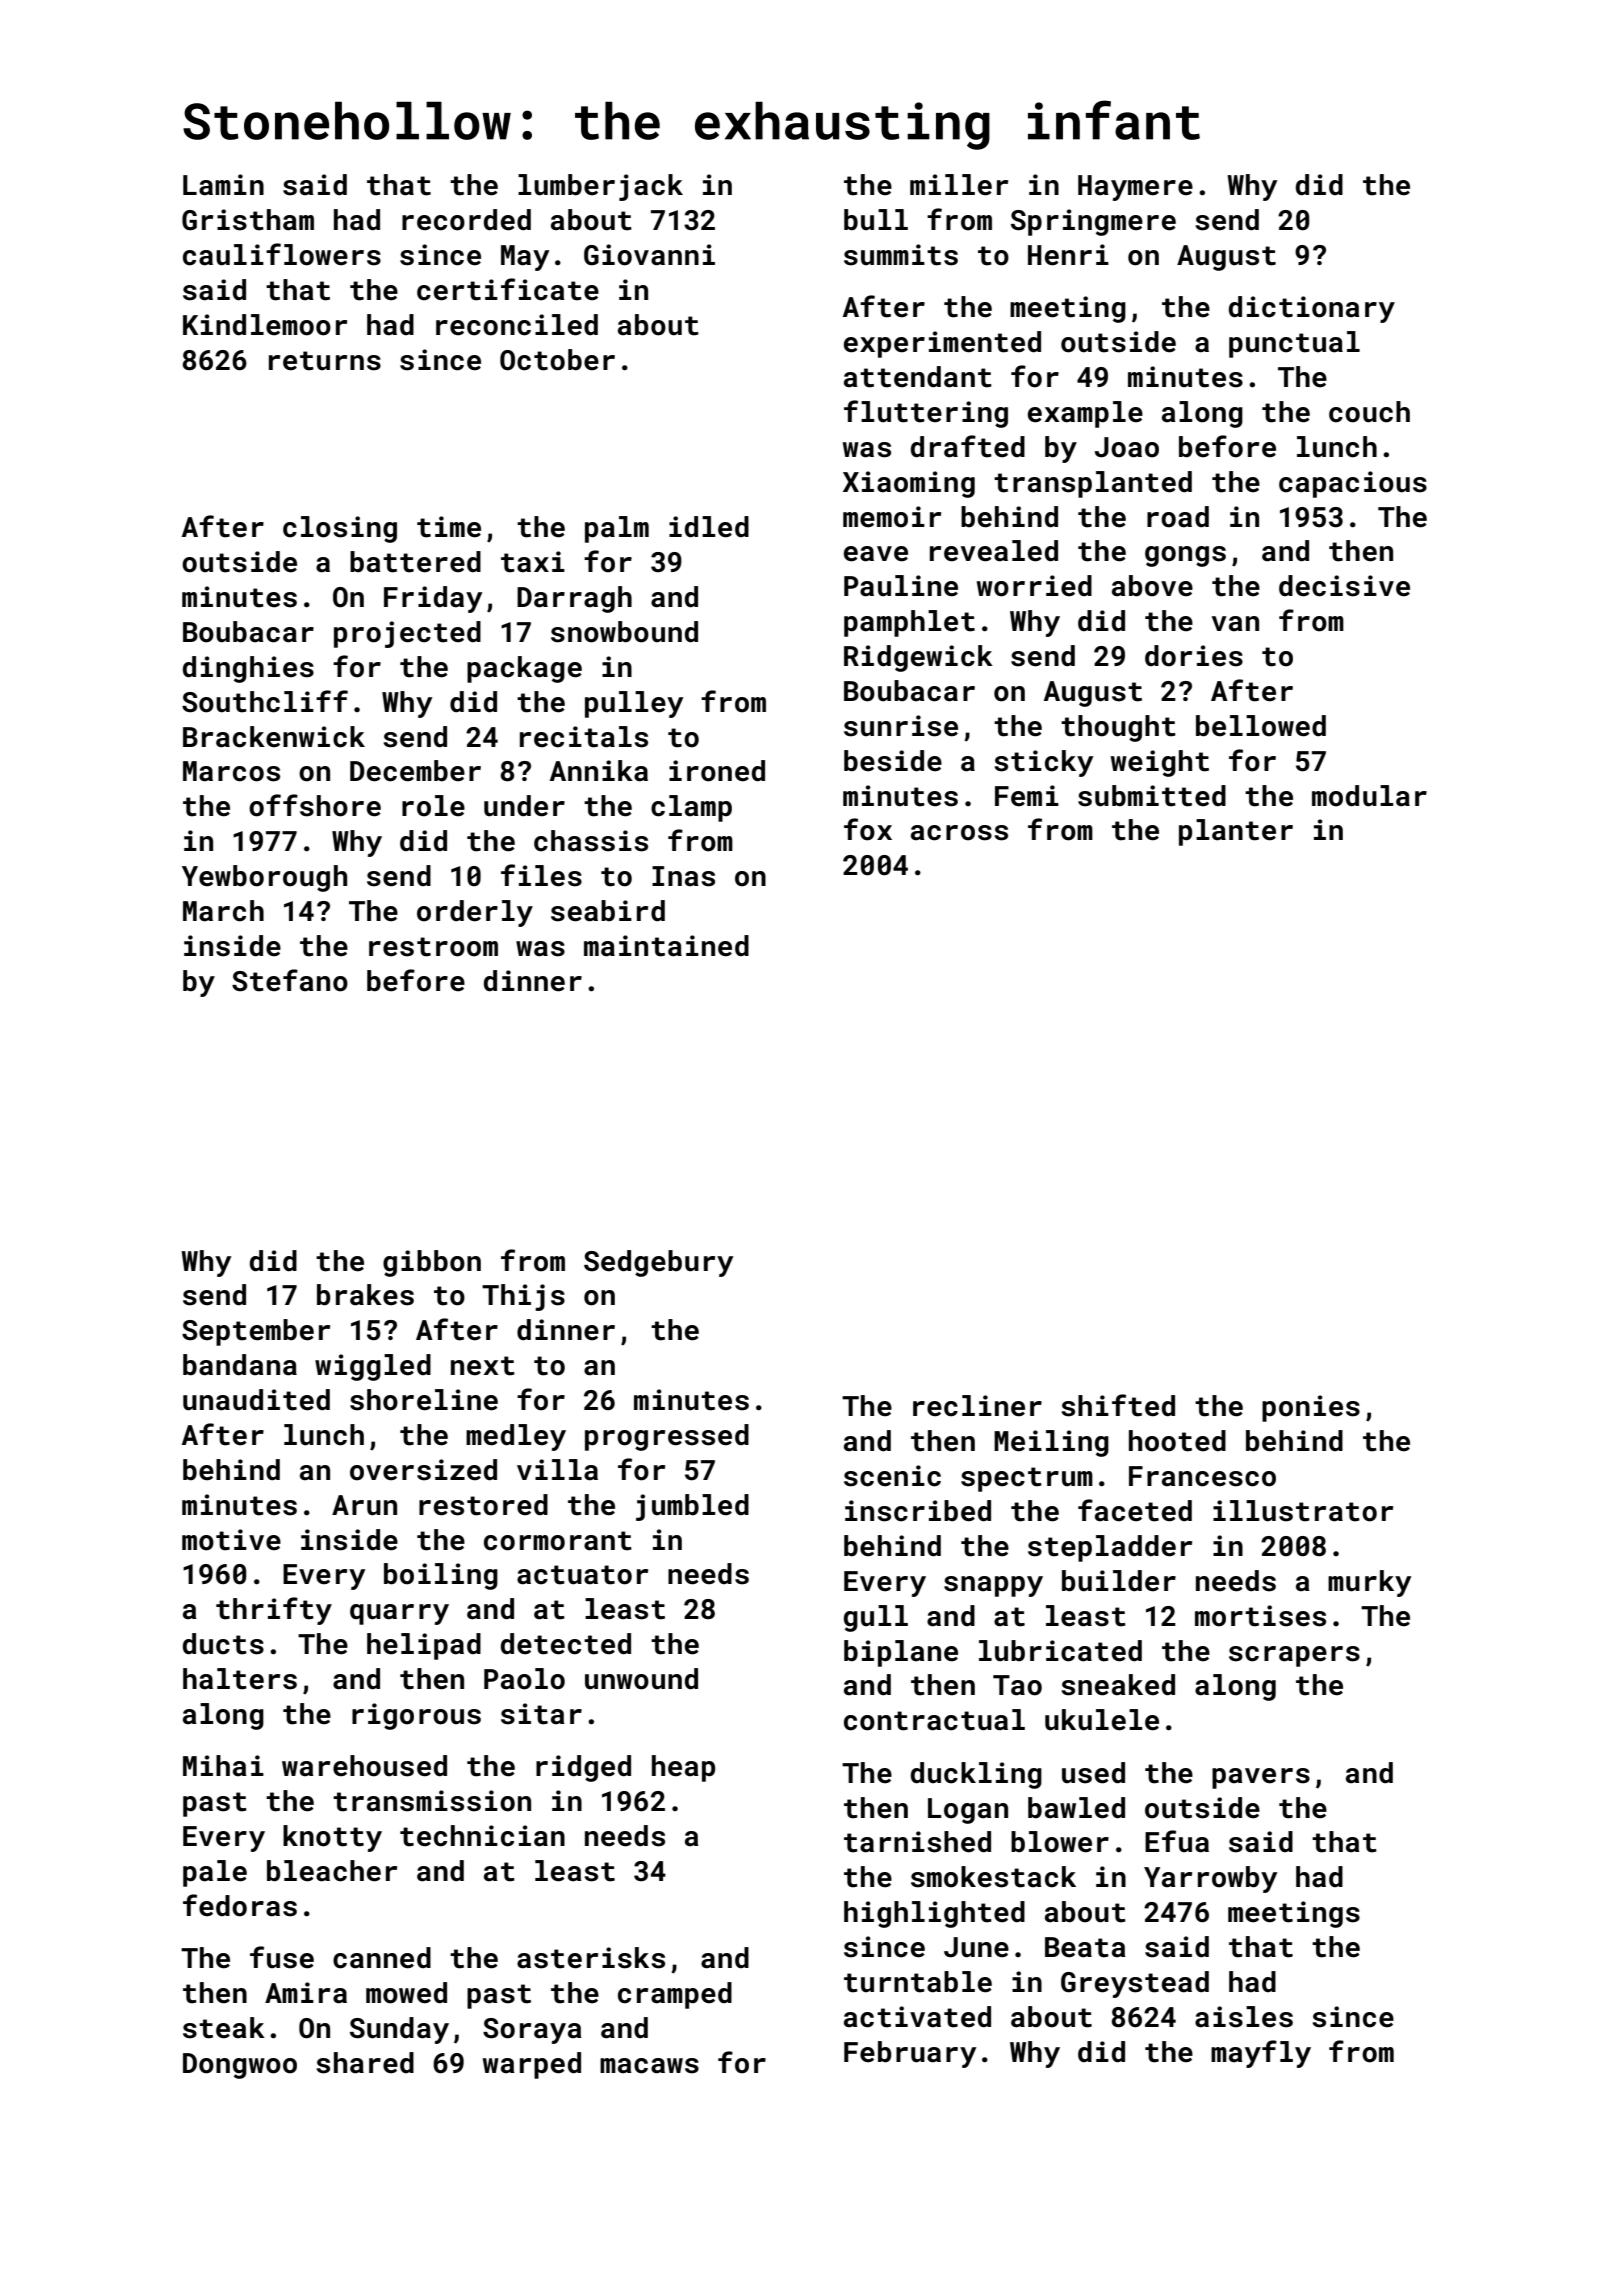 The image size is (1620, 2292). Describe the element at coordinates (524, 669) in the image. I see `package` at that location.
